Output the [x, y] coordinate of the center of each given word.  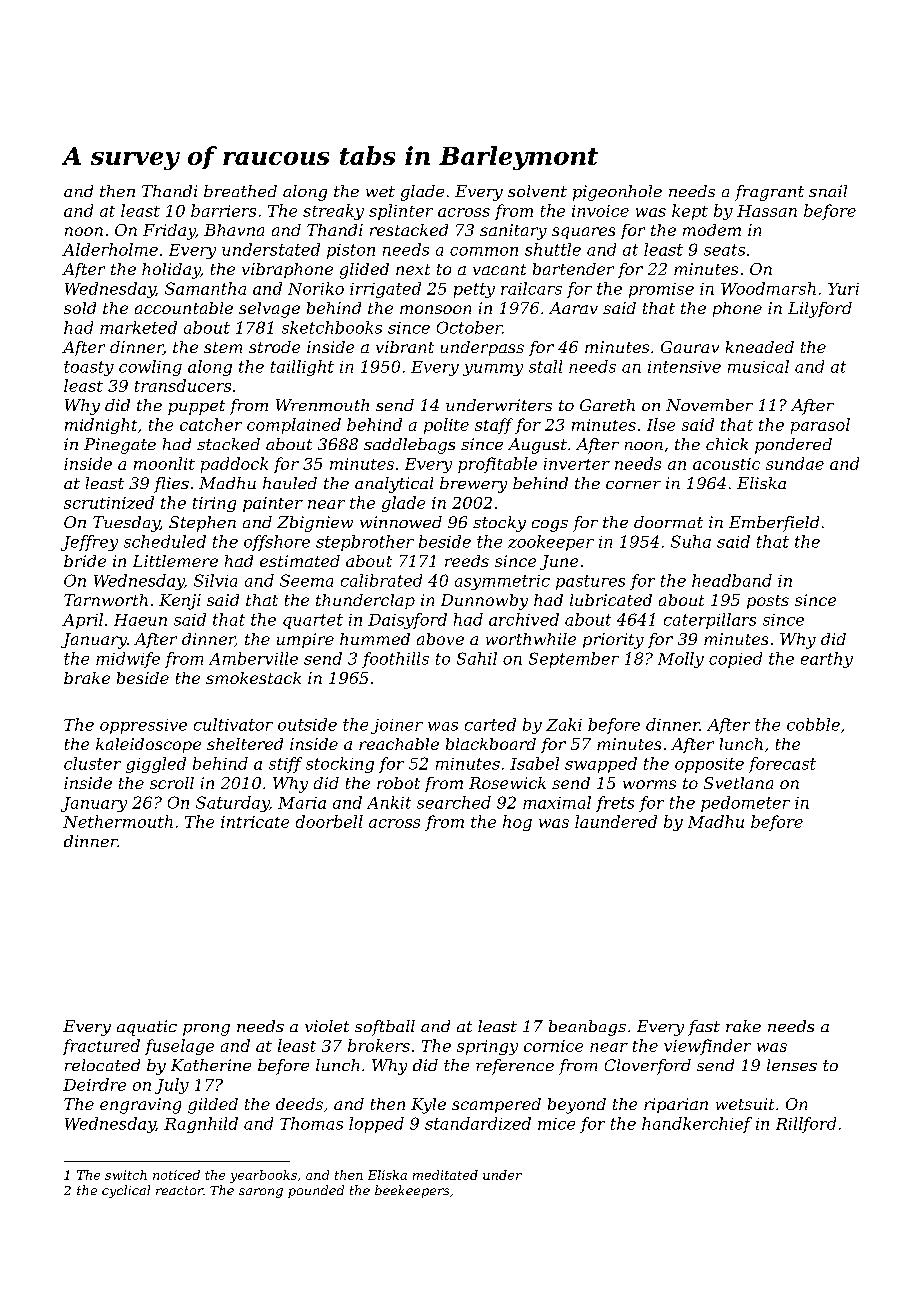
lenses [792, 1065]
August [537, 446]
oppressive [143, 726]
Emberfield [774, 524]
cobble [813, 724]
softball [385, 1028]
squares [583, 233]
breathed [240, 191]
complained [294, 426]
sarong [261, 1193]
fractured [101, 1047]
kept [690, 212]
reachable [399, 744]
